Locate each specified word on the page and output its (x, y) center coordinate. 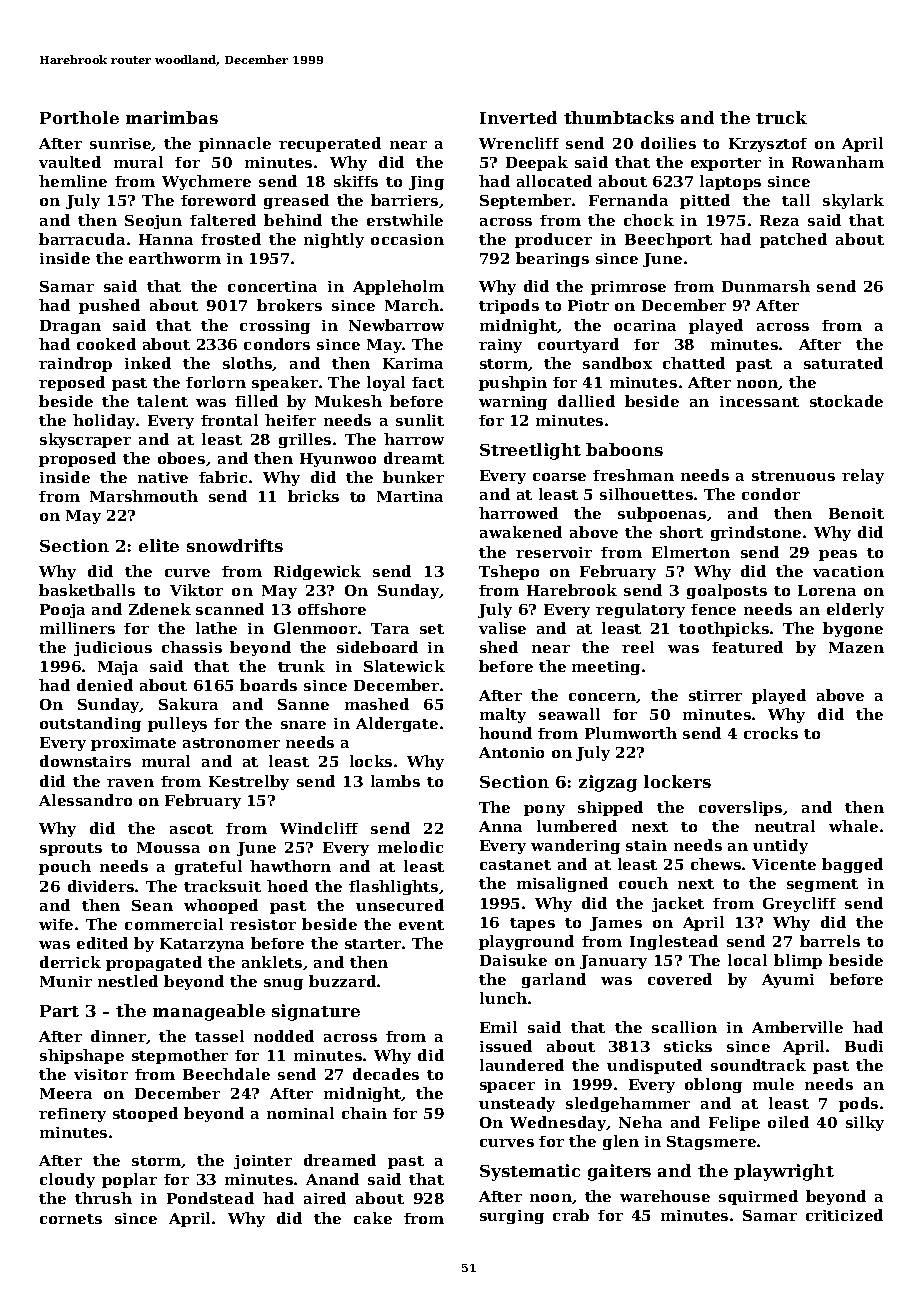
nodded (284, 1036)
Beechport (668, 240)
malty (503, 715)
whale (853, 826)
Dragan (70, 327)
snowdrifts (235, 545)
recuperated (330, 144)
